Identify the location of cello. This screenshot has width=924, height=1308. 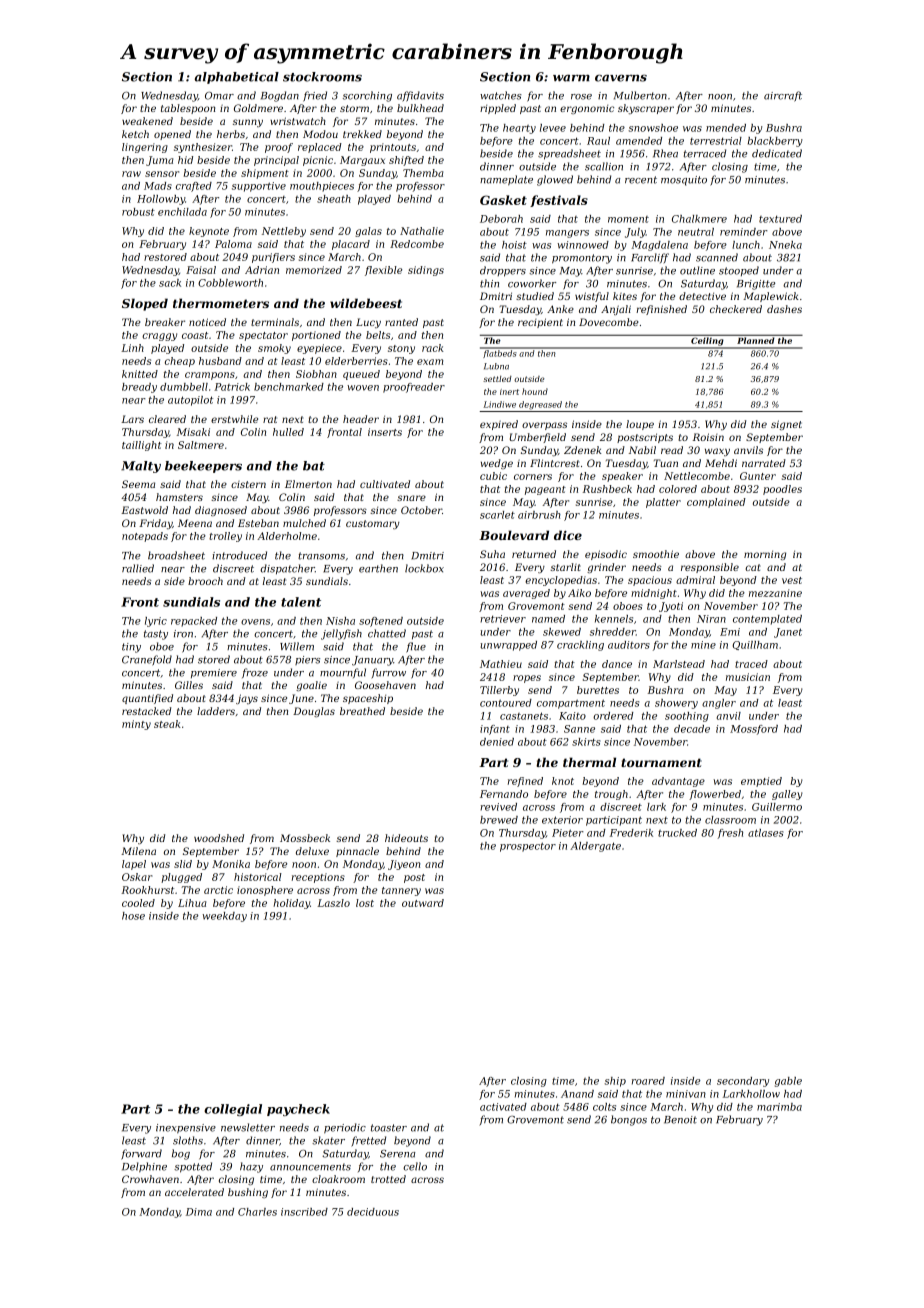
(415, 1166).
